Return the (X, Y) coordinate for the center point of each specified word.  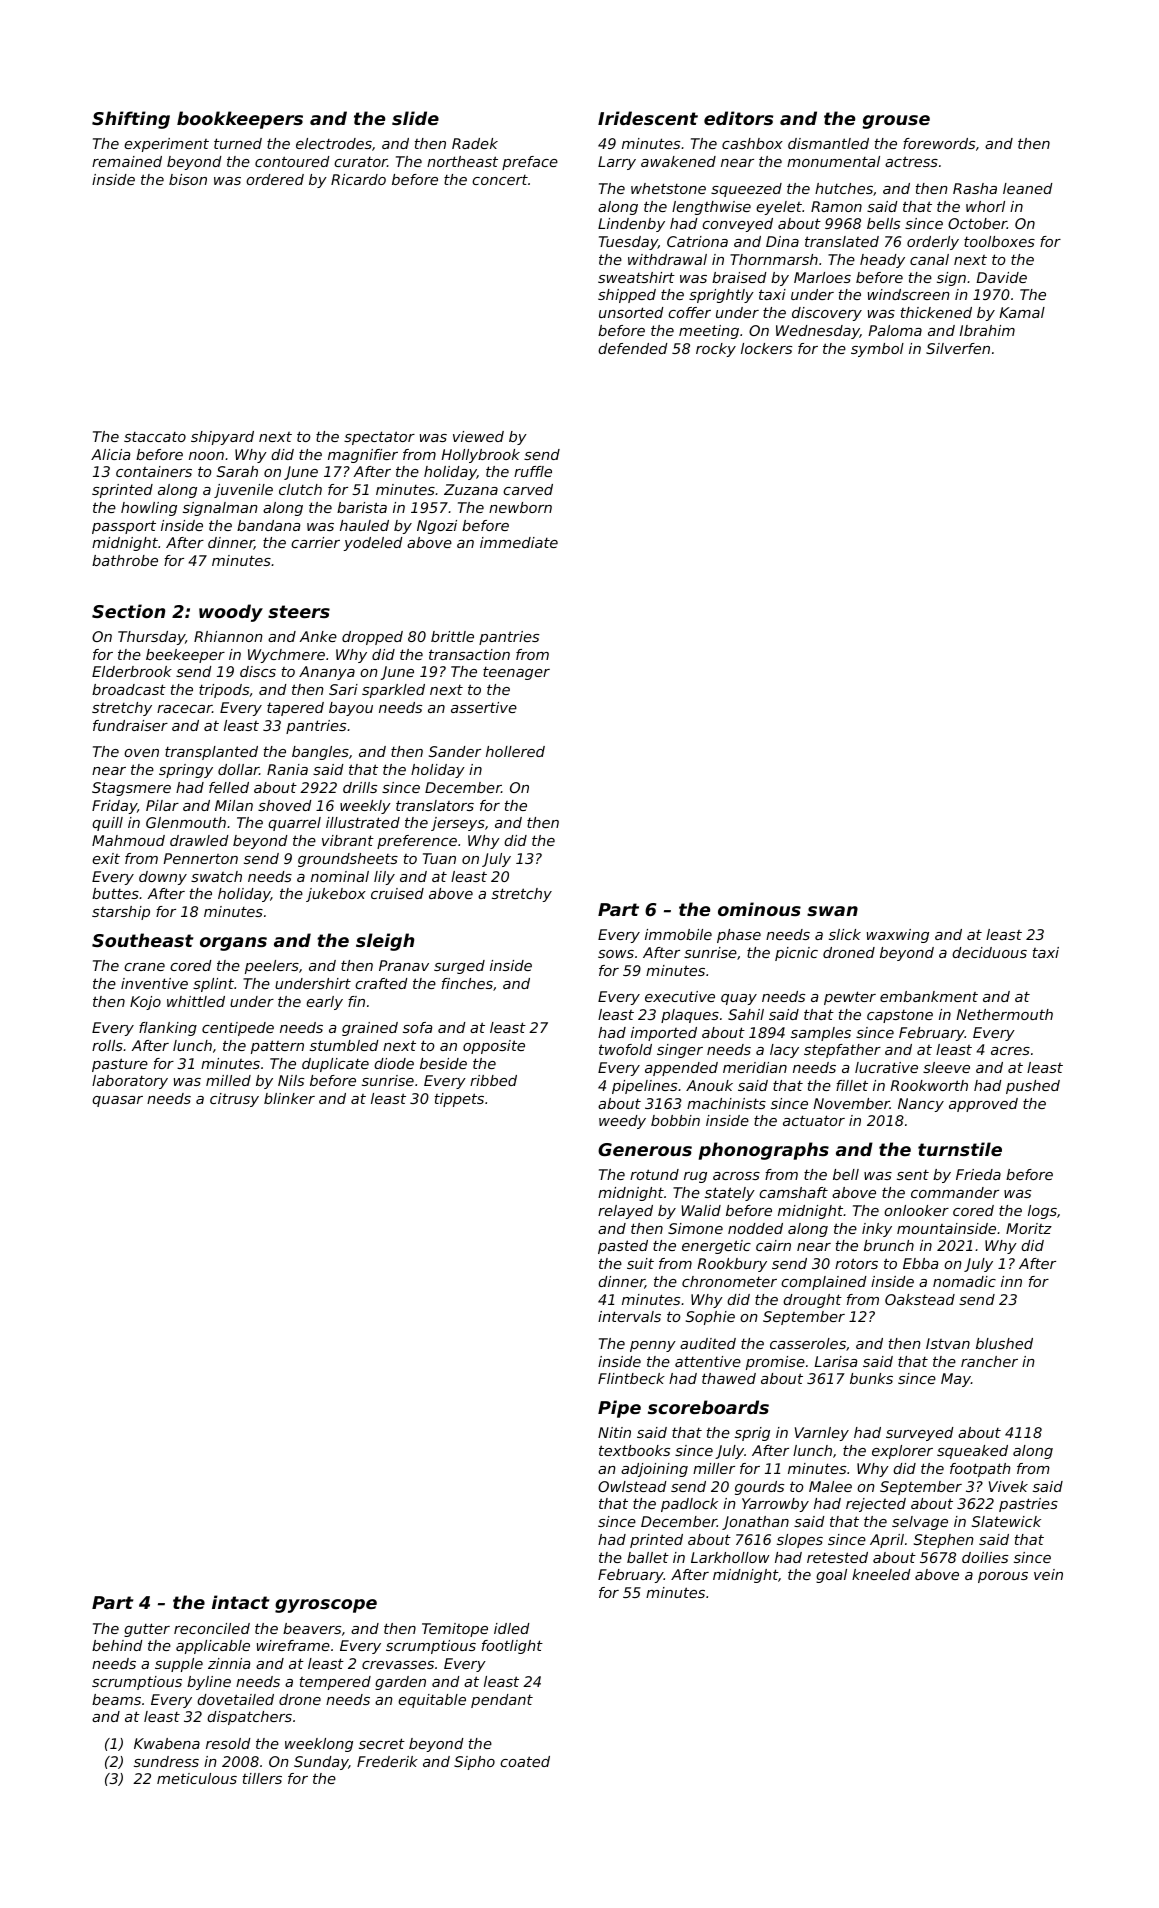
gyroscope (326, 1606)
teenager (516, 673)
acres (1010, 1051)
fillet (852, 1085)
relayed (625, 1212)
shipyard (222, 438)
